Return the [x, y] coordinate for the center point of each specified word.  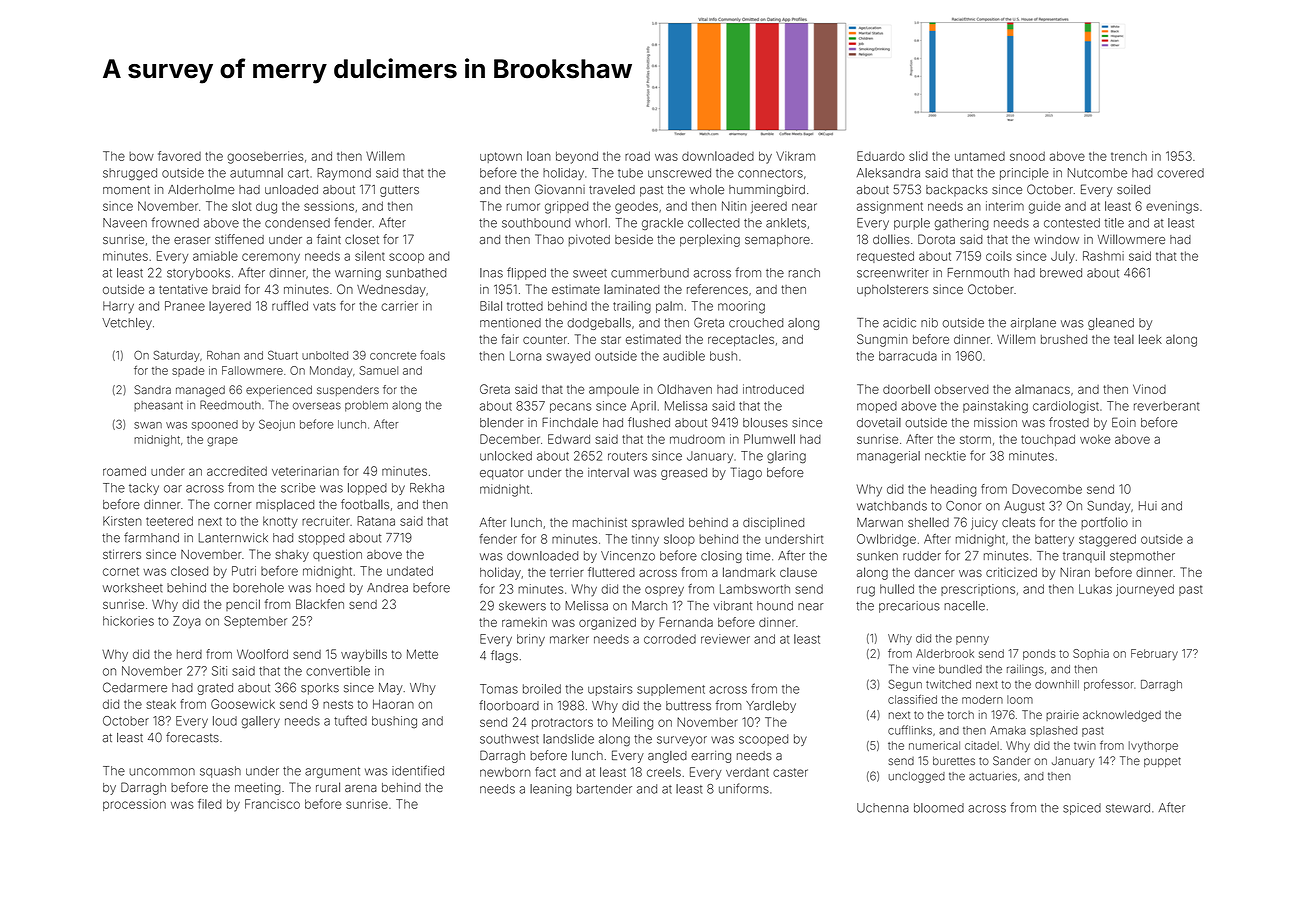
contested [1072, 223]
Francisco [272, 804]
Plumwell [769, 439]
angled [667, 757]
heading [953, 490]
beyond [577, 157]
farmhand [151, 537]
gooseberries [265, 157]
